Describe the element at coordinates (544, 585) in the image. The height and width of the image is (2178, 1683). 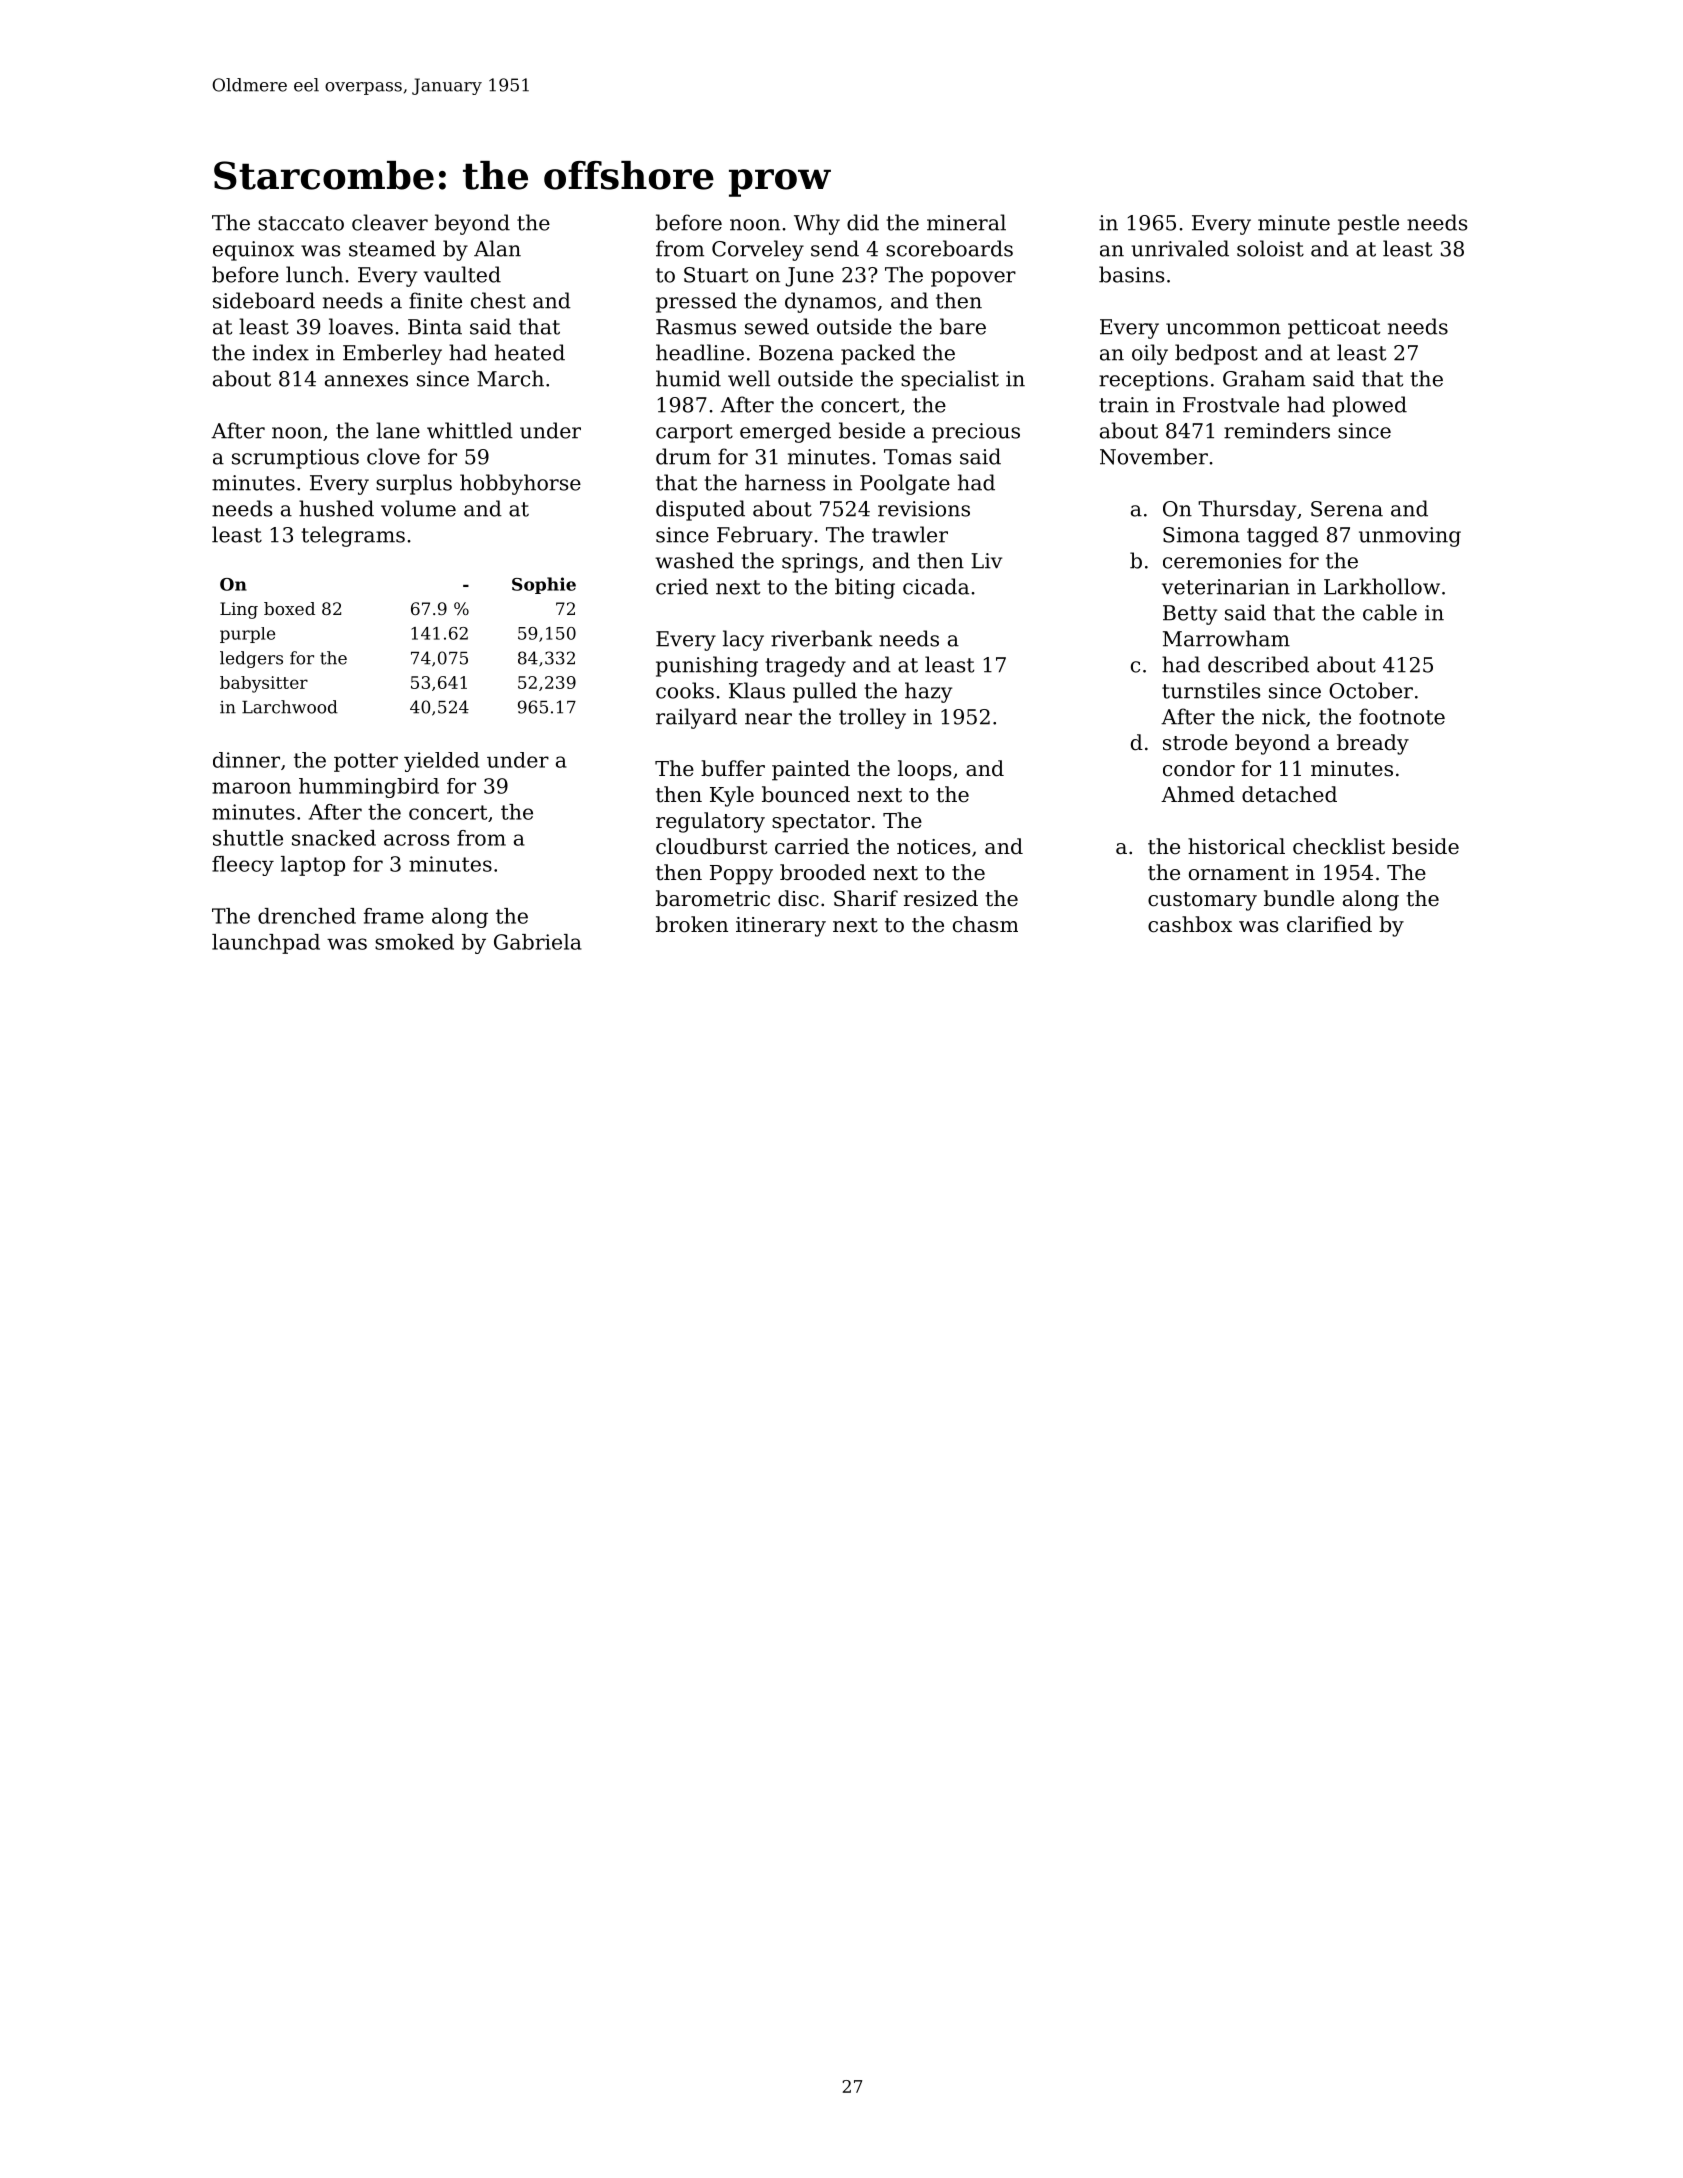
I see `Sophie` at that location.
